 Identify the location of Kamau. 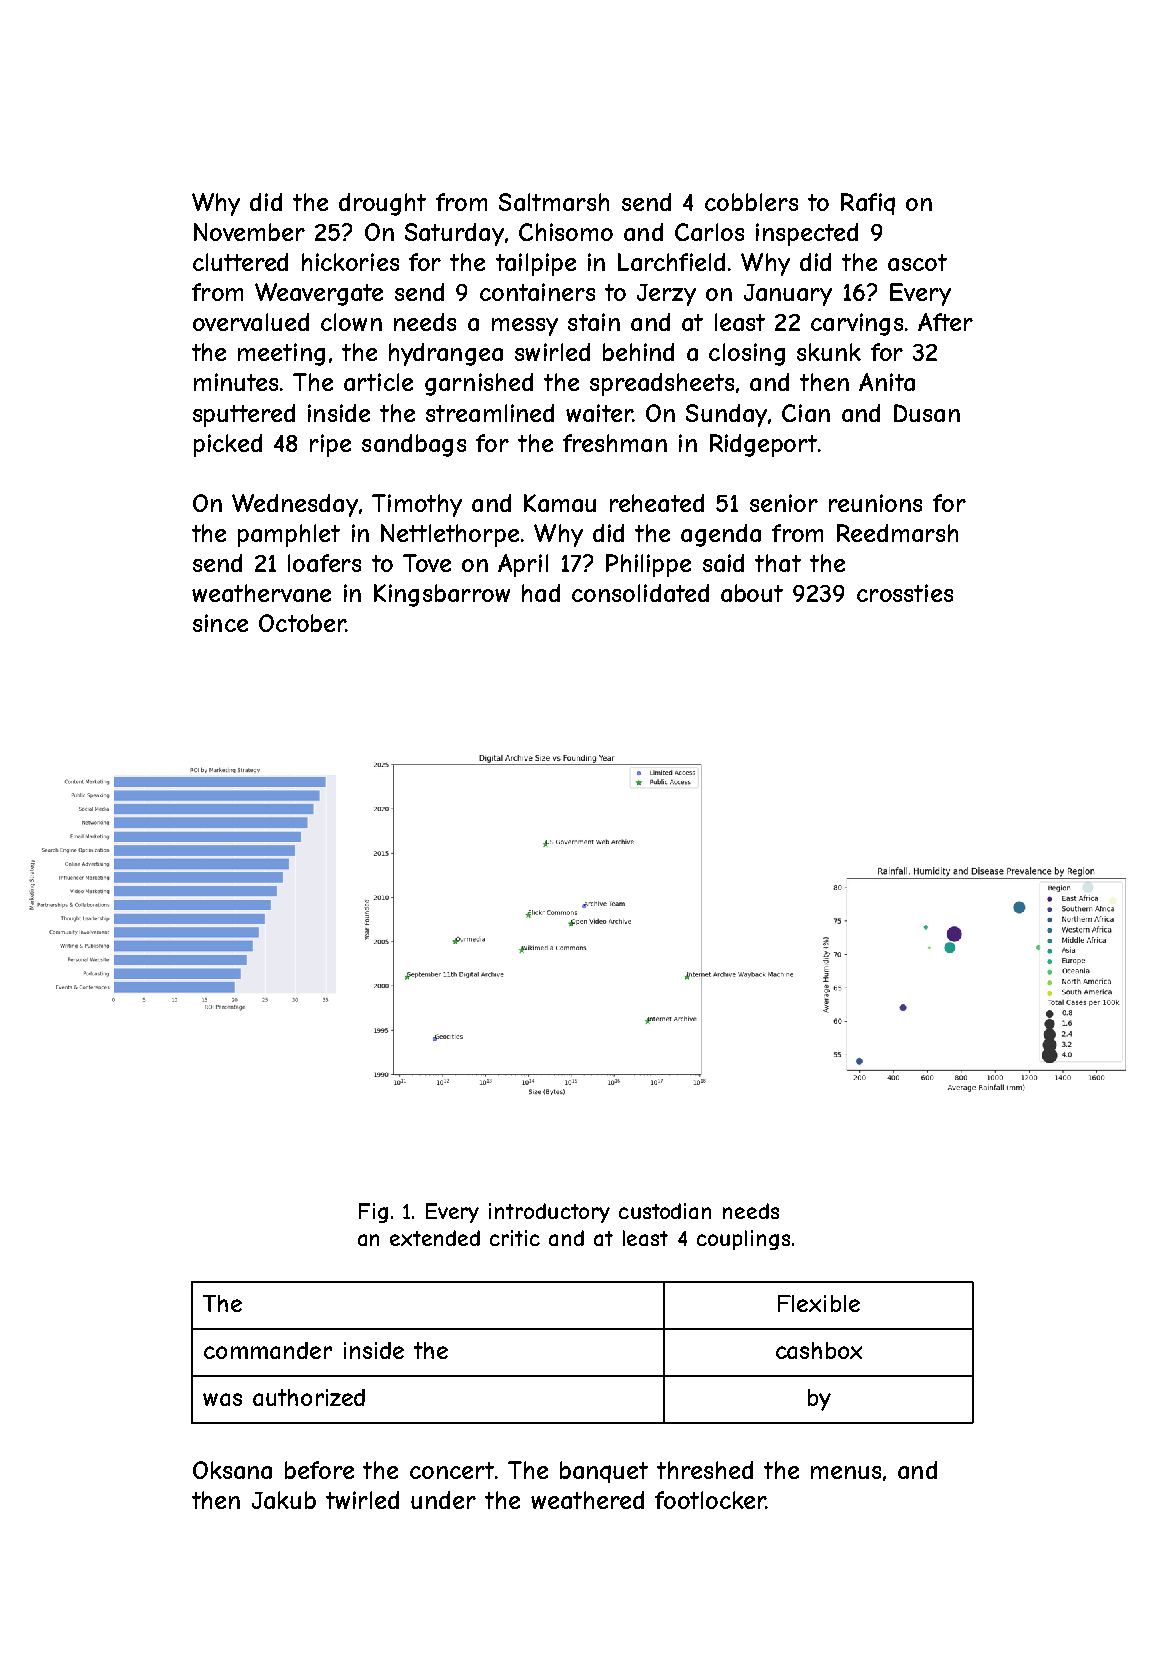
(560, 503).
